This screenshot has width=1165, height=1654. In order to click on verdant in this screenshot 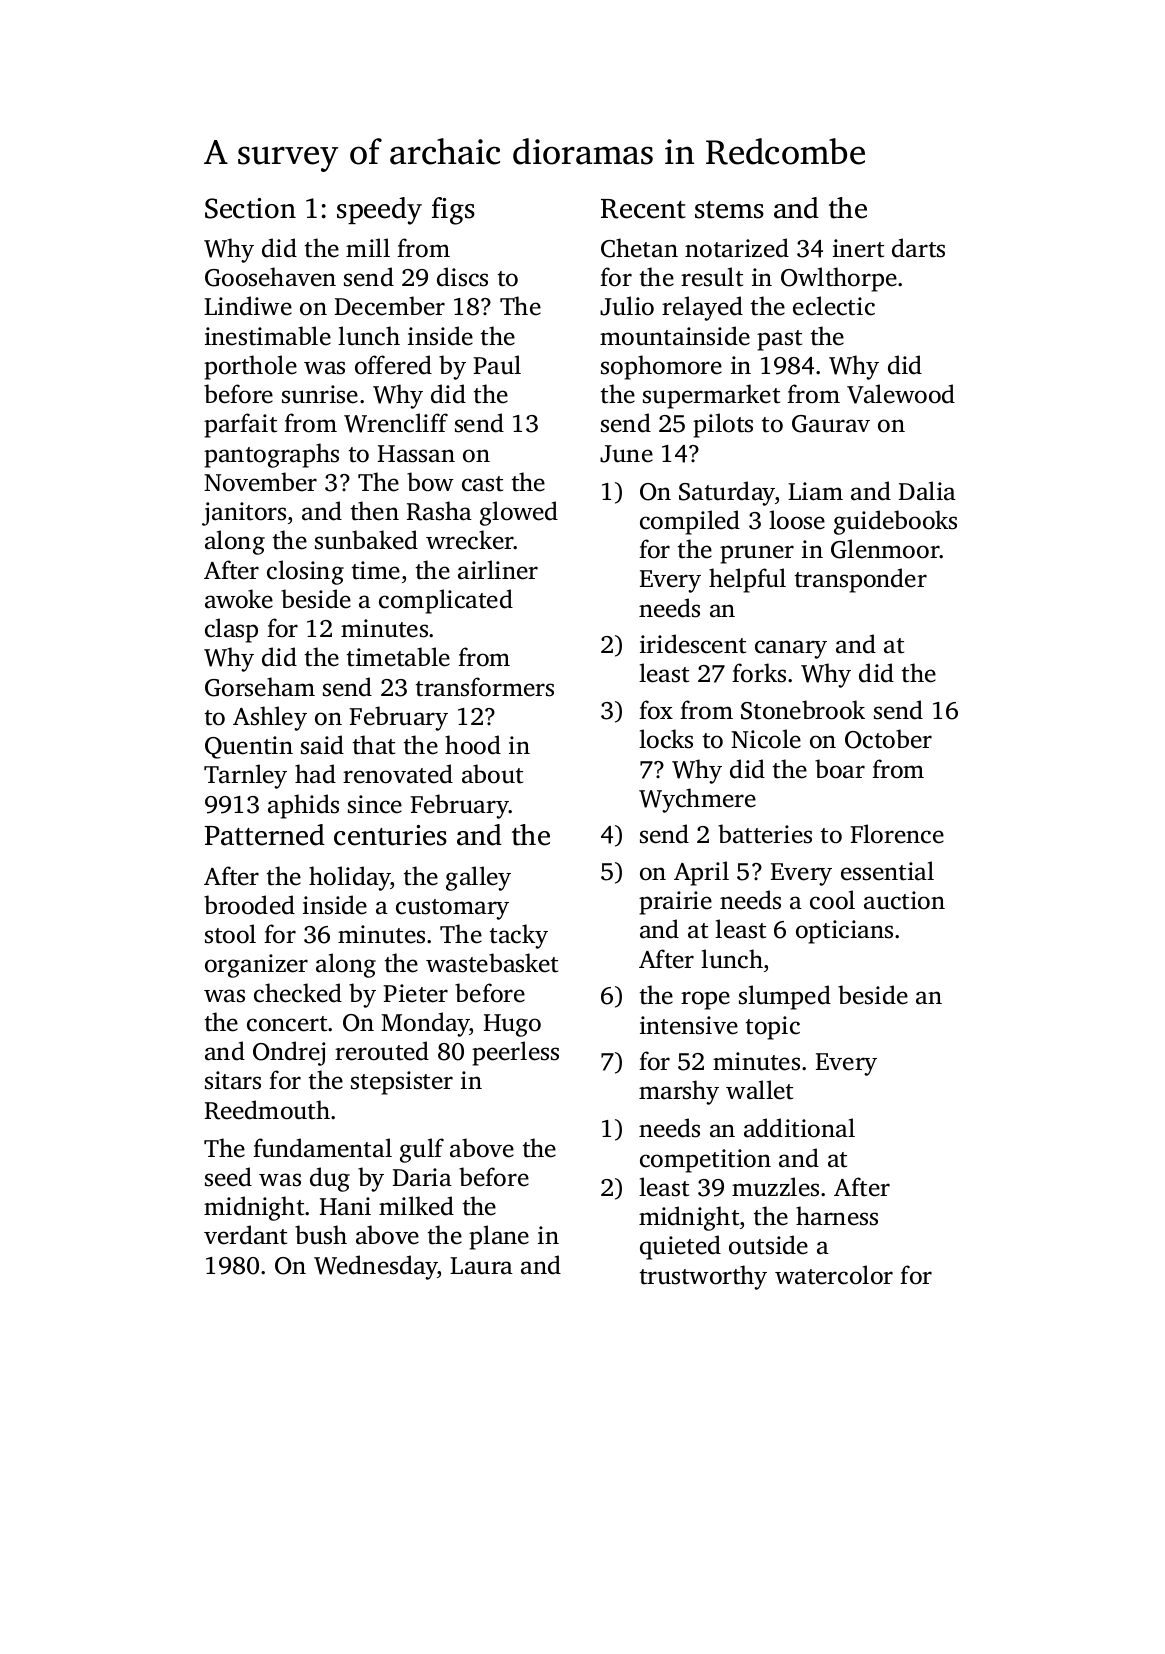, I will do `click(245, 1235)`.
